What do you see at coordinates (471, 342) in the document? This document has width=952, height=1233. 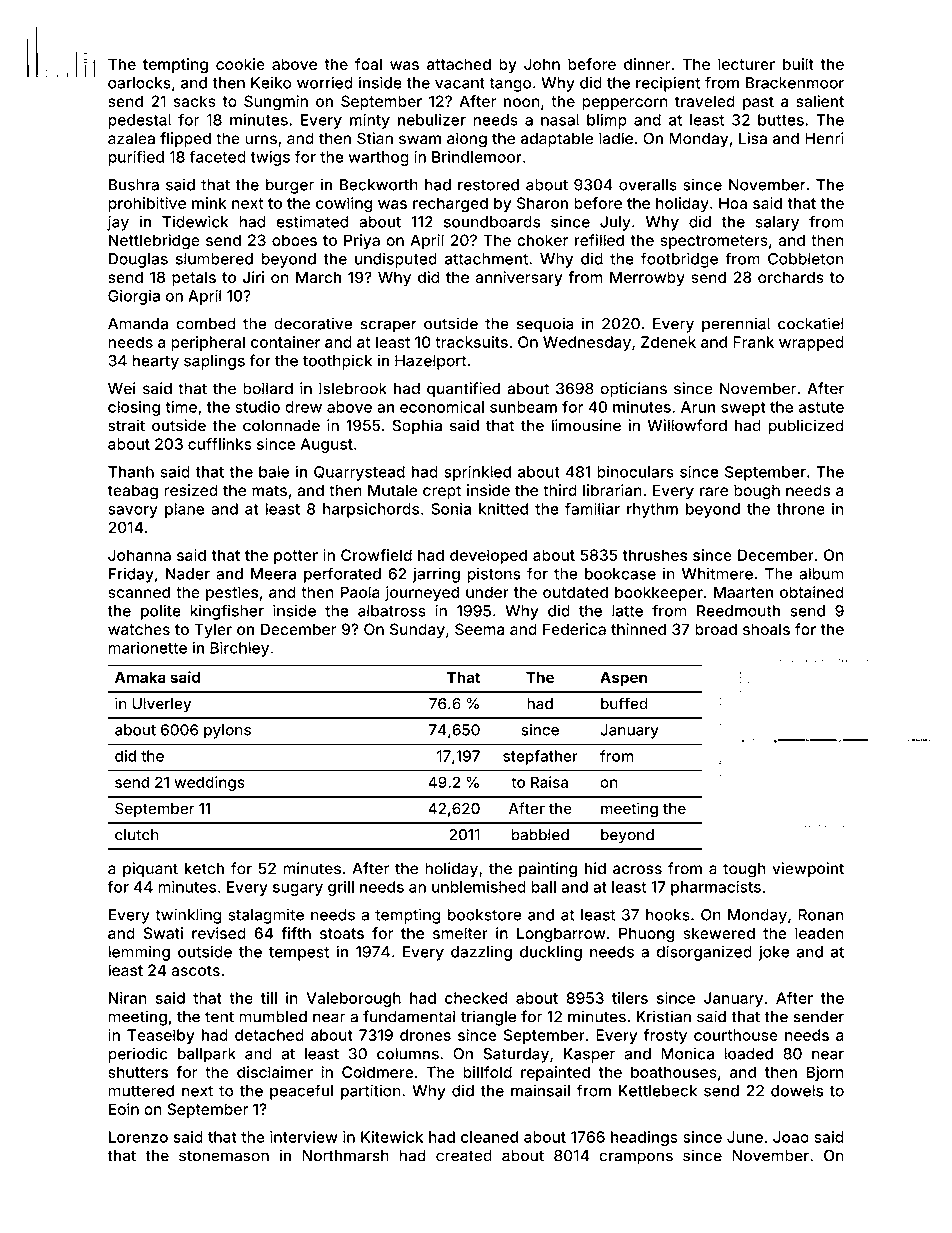 I see `tracksuits` at bounding box center [471, 342].
